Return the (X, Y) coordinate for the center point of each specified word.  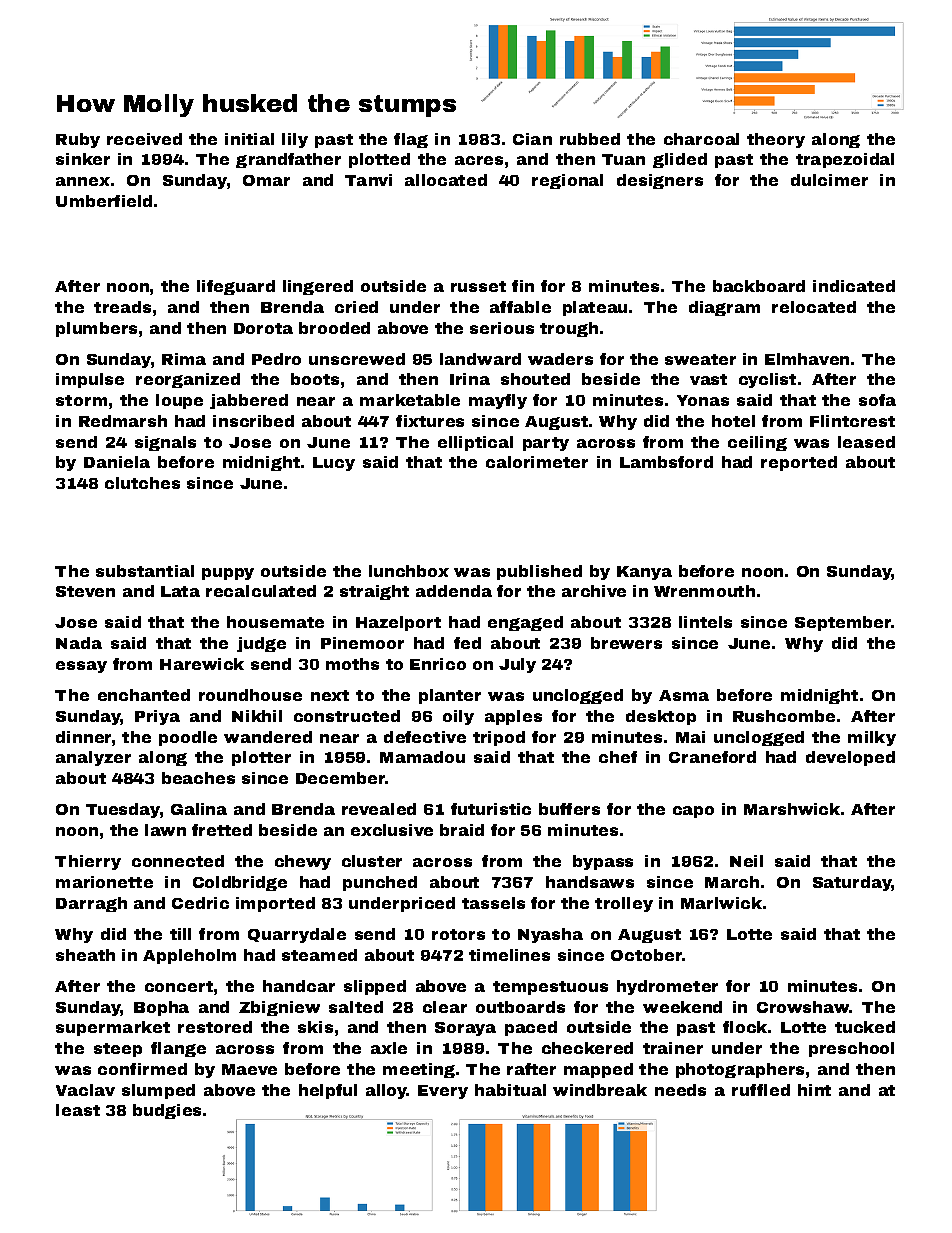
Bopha (161, 1008)
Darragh (91, 904)
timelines (509, 955)
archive (594, 591)
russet (478, 286)
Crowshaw (803, 1007)
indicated (854, 286)
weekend (682, 1007)
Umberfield (104, 201)
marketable (410, 400)
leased (866, 442)
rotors (458, 934)
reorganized (188, 380)
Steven (85, 591)
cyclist (767, 380)
